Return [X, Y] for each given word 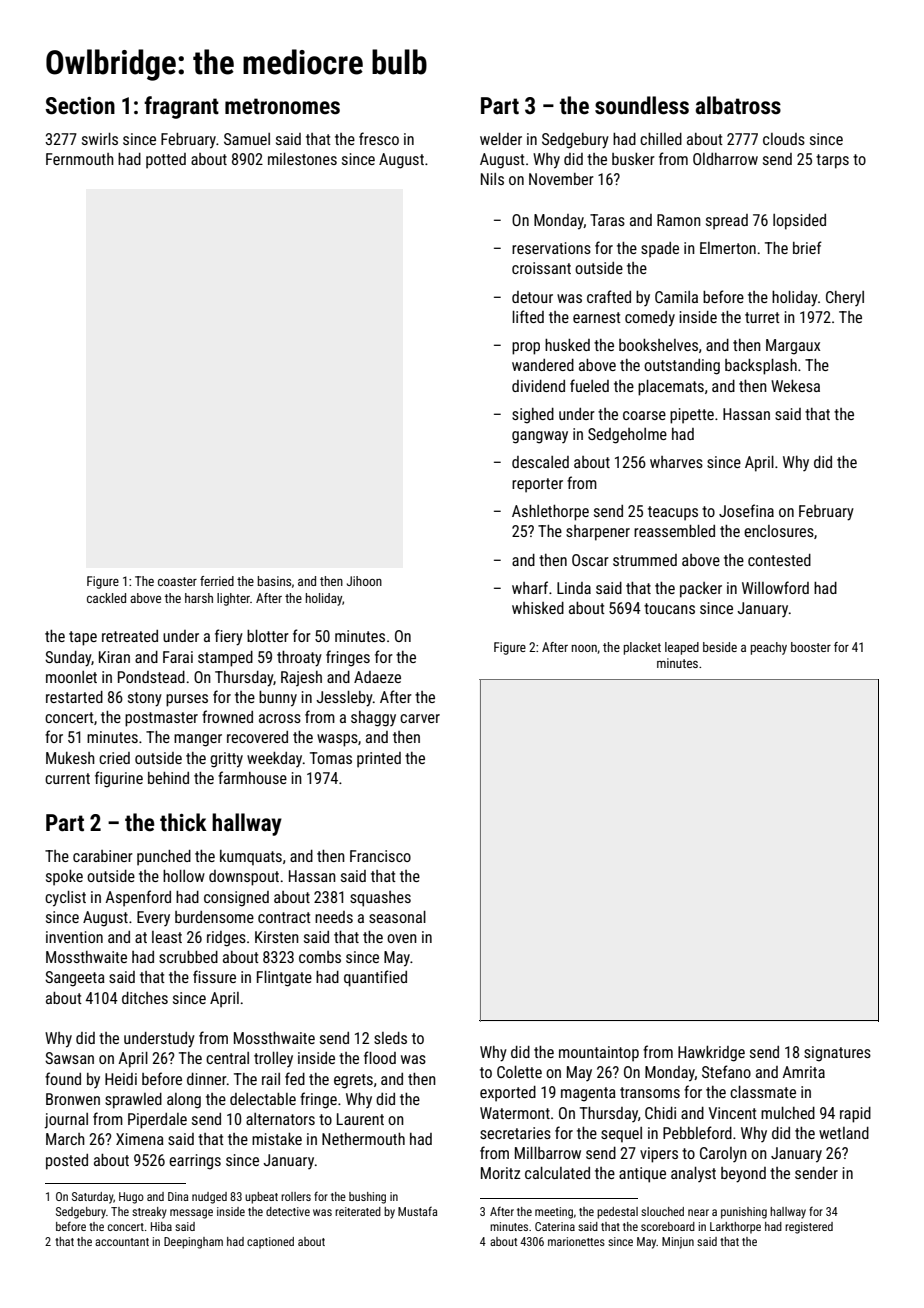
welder [501, 139]
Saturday [92, 1198]
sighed [533, 416]
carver [420, 718]
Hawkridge [711, 1054]
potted [166, 161]
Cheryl [845, 298]
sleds [390, 1038]
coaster [177, 581]
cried [114, 758]
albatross [738, 105]
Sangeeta [75, 979]
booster [811, 647]
